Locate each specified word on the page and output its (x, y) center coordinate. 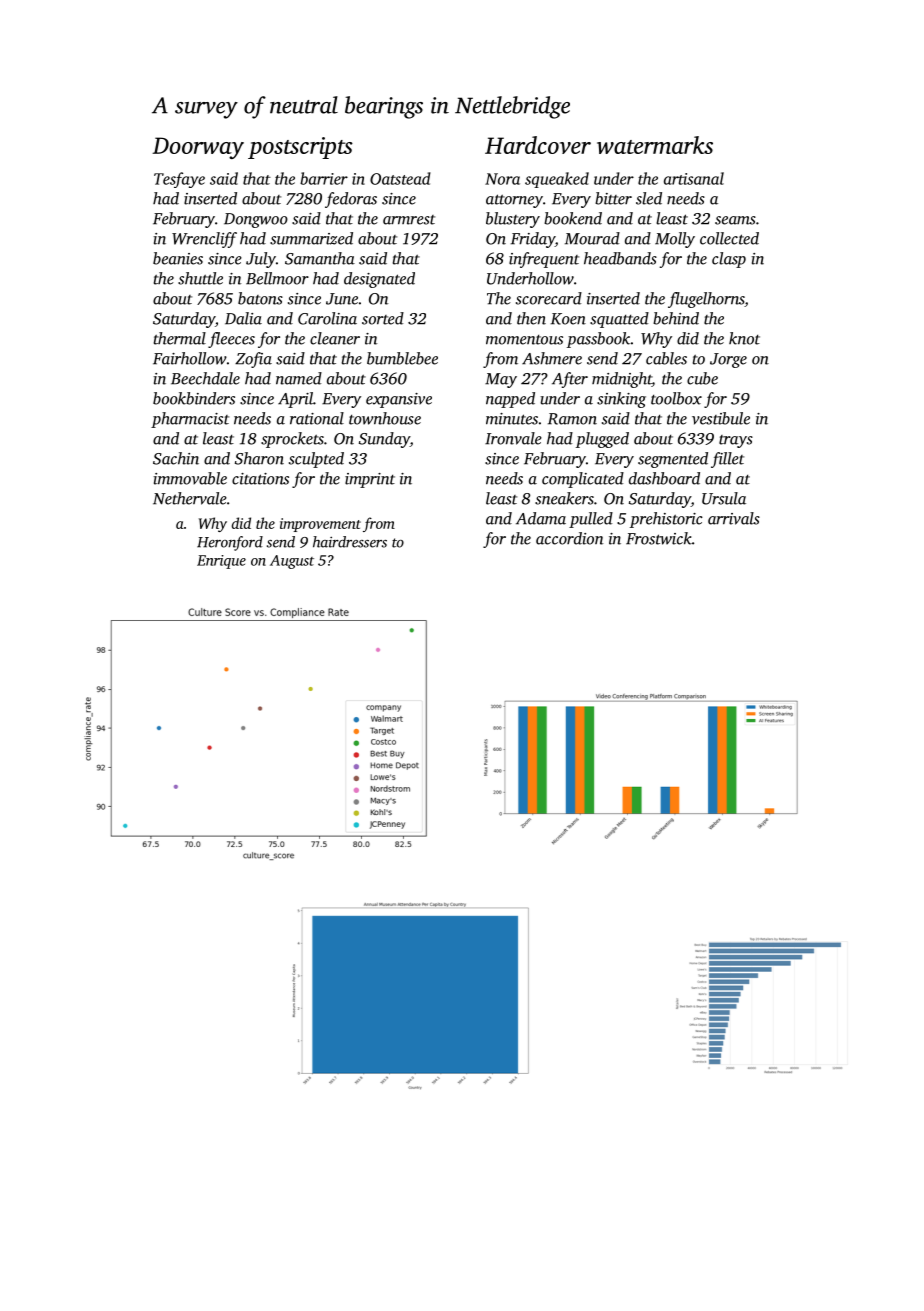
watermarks (655, 145)
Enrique (221, 562)
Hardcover (538, 145)
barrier (324, 178)
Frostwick (659, 538)
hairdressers (350, 542)
